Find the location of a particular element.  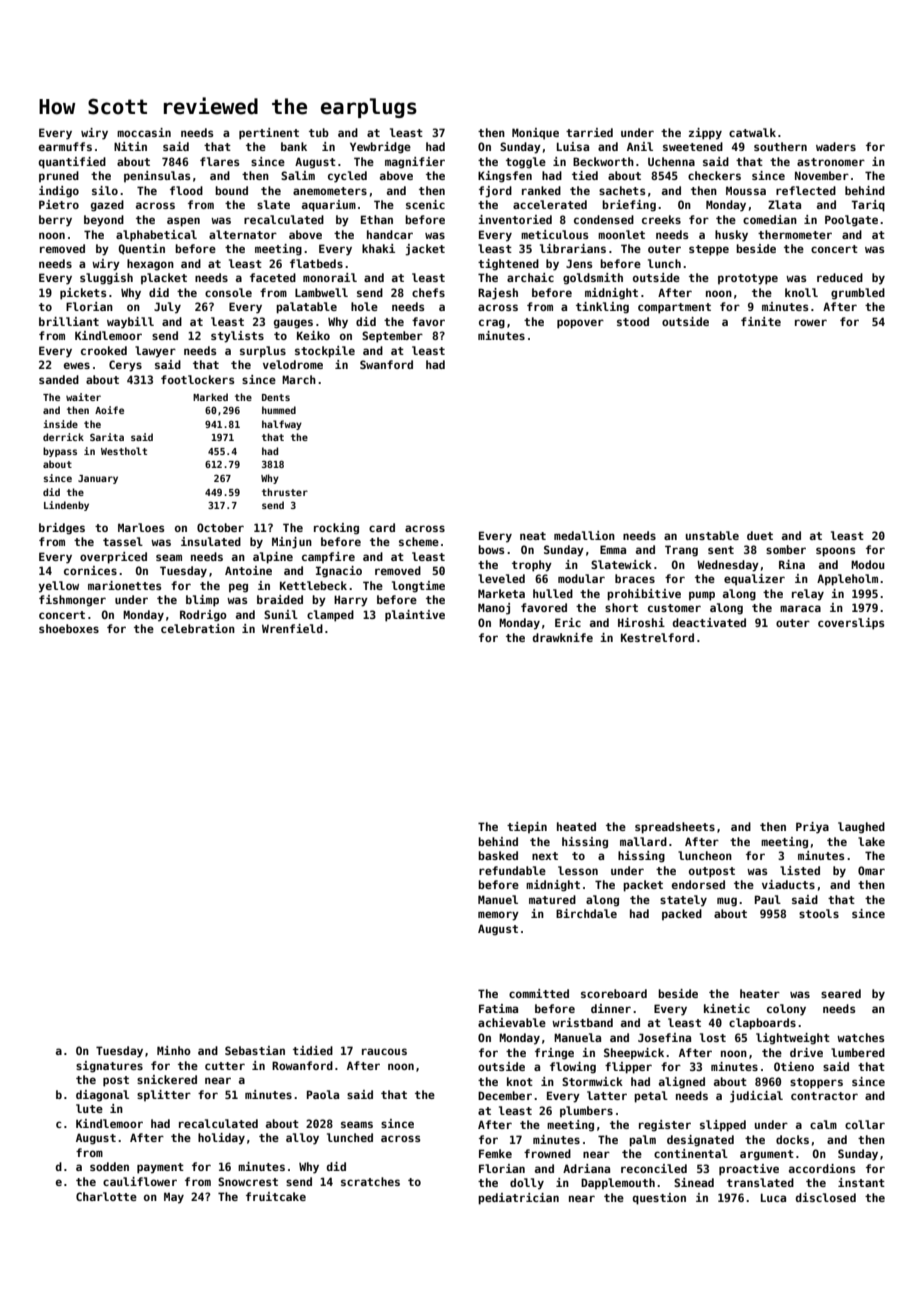

thruster is located at coordinates (285, 492).
